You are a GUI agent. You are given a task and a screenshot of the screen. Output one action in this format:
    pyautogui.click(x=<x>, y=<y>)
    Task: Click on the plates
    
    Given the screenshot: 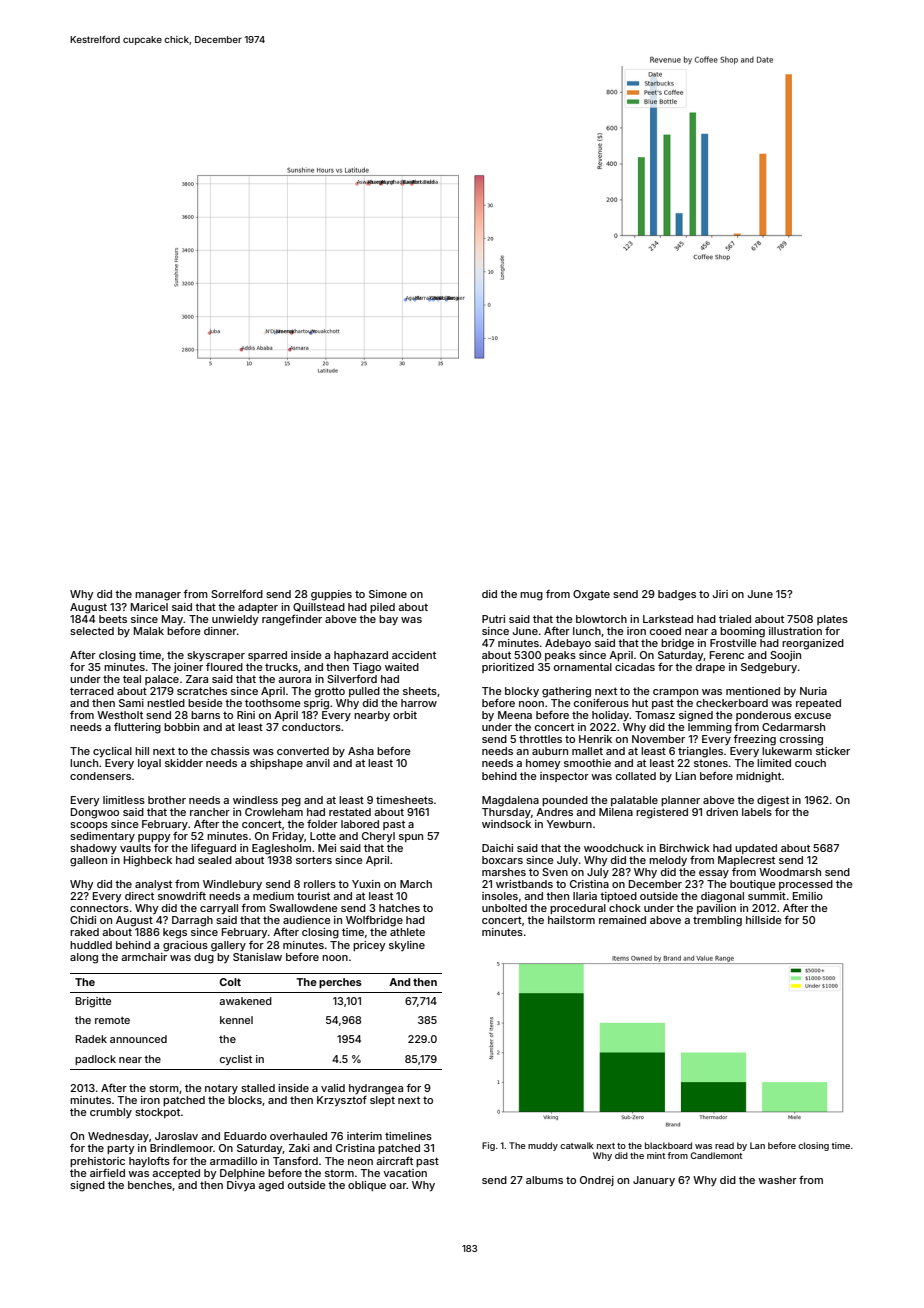 What is the action you would take?
    pyautogui.click(x=832, y=620)
